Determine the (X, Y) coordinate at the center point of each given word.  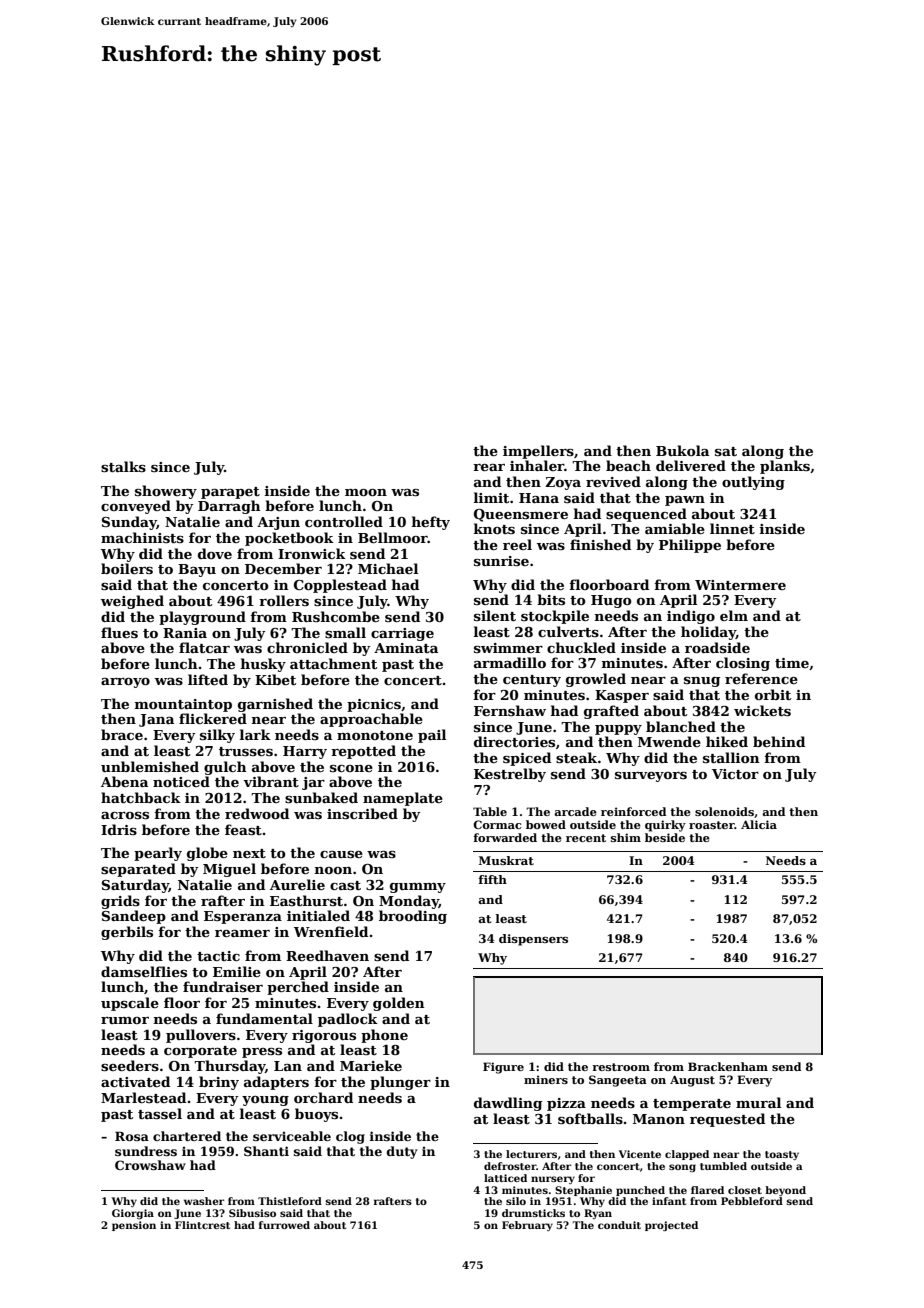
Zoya (563, 483)
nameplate (403, 799)
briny (219, 1083)
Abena (124, 781)
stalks (123, 466)
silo (516, 1201)
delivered (691, 465)
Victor (735, 774)
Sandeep (134, 917)
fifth (492, 879)
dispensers (533, 940)
